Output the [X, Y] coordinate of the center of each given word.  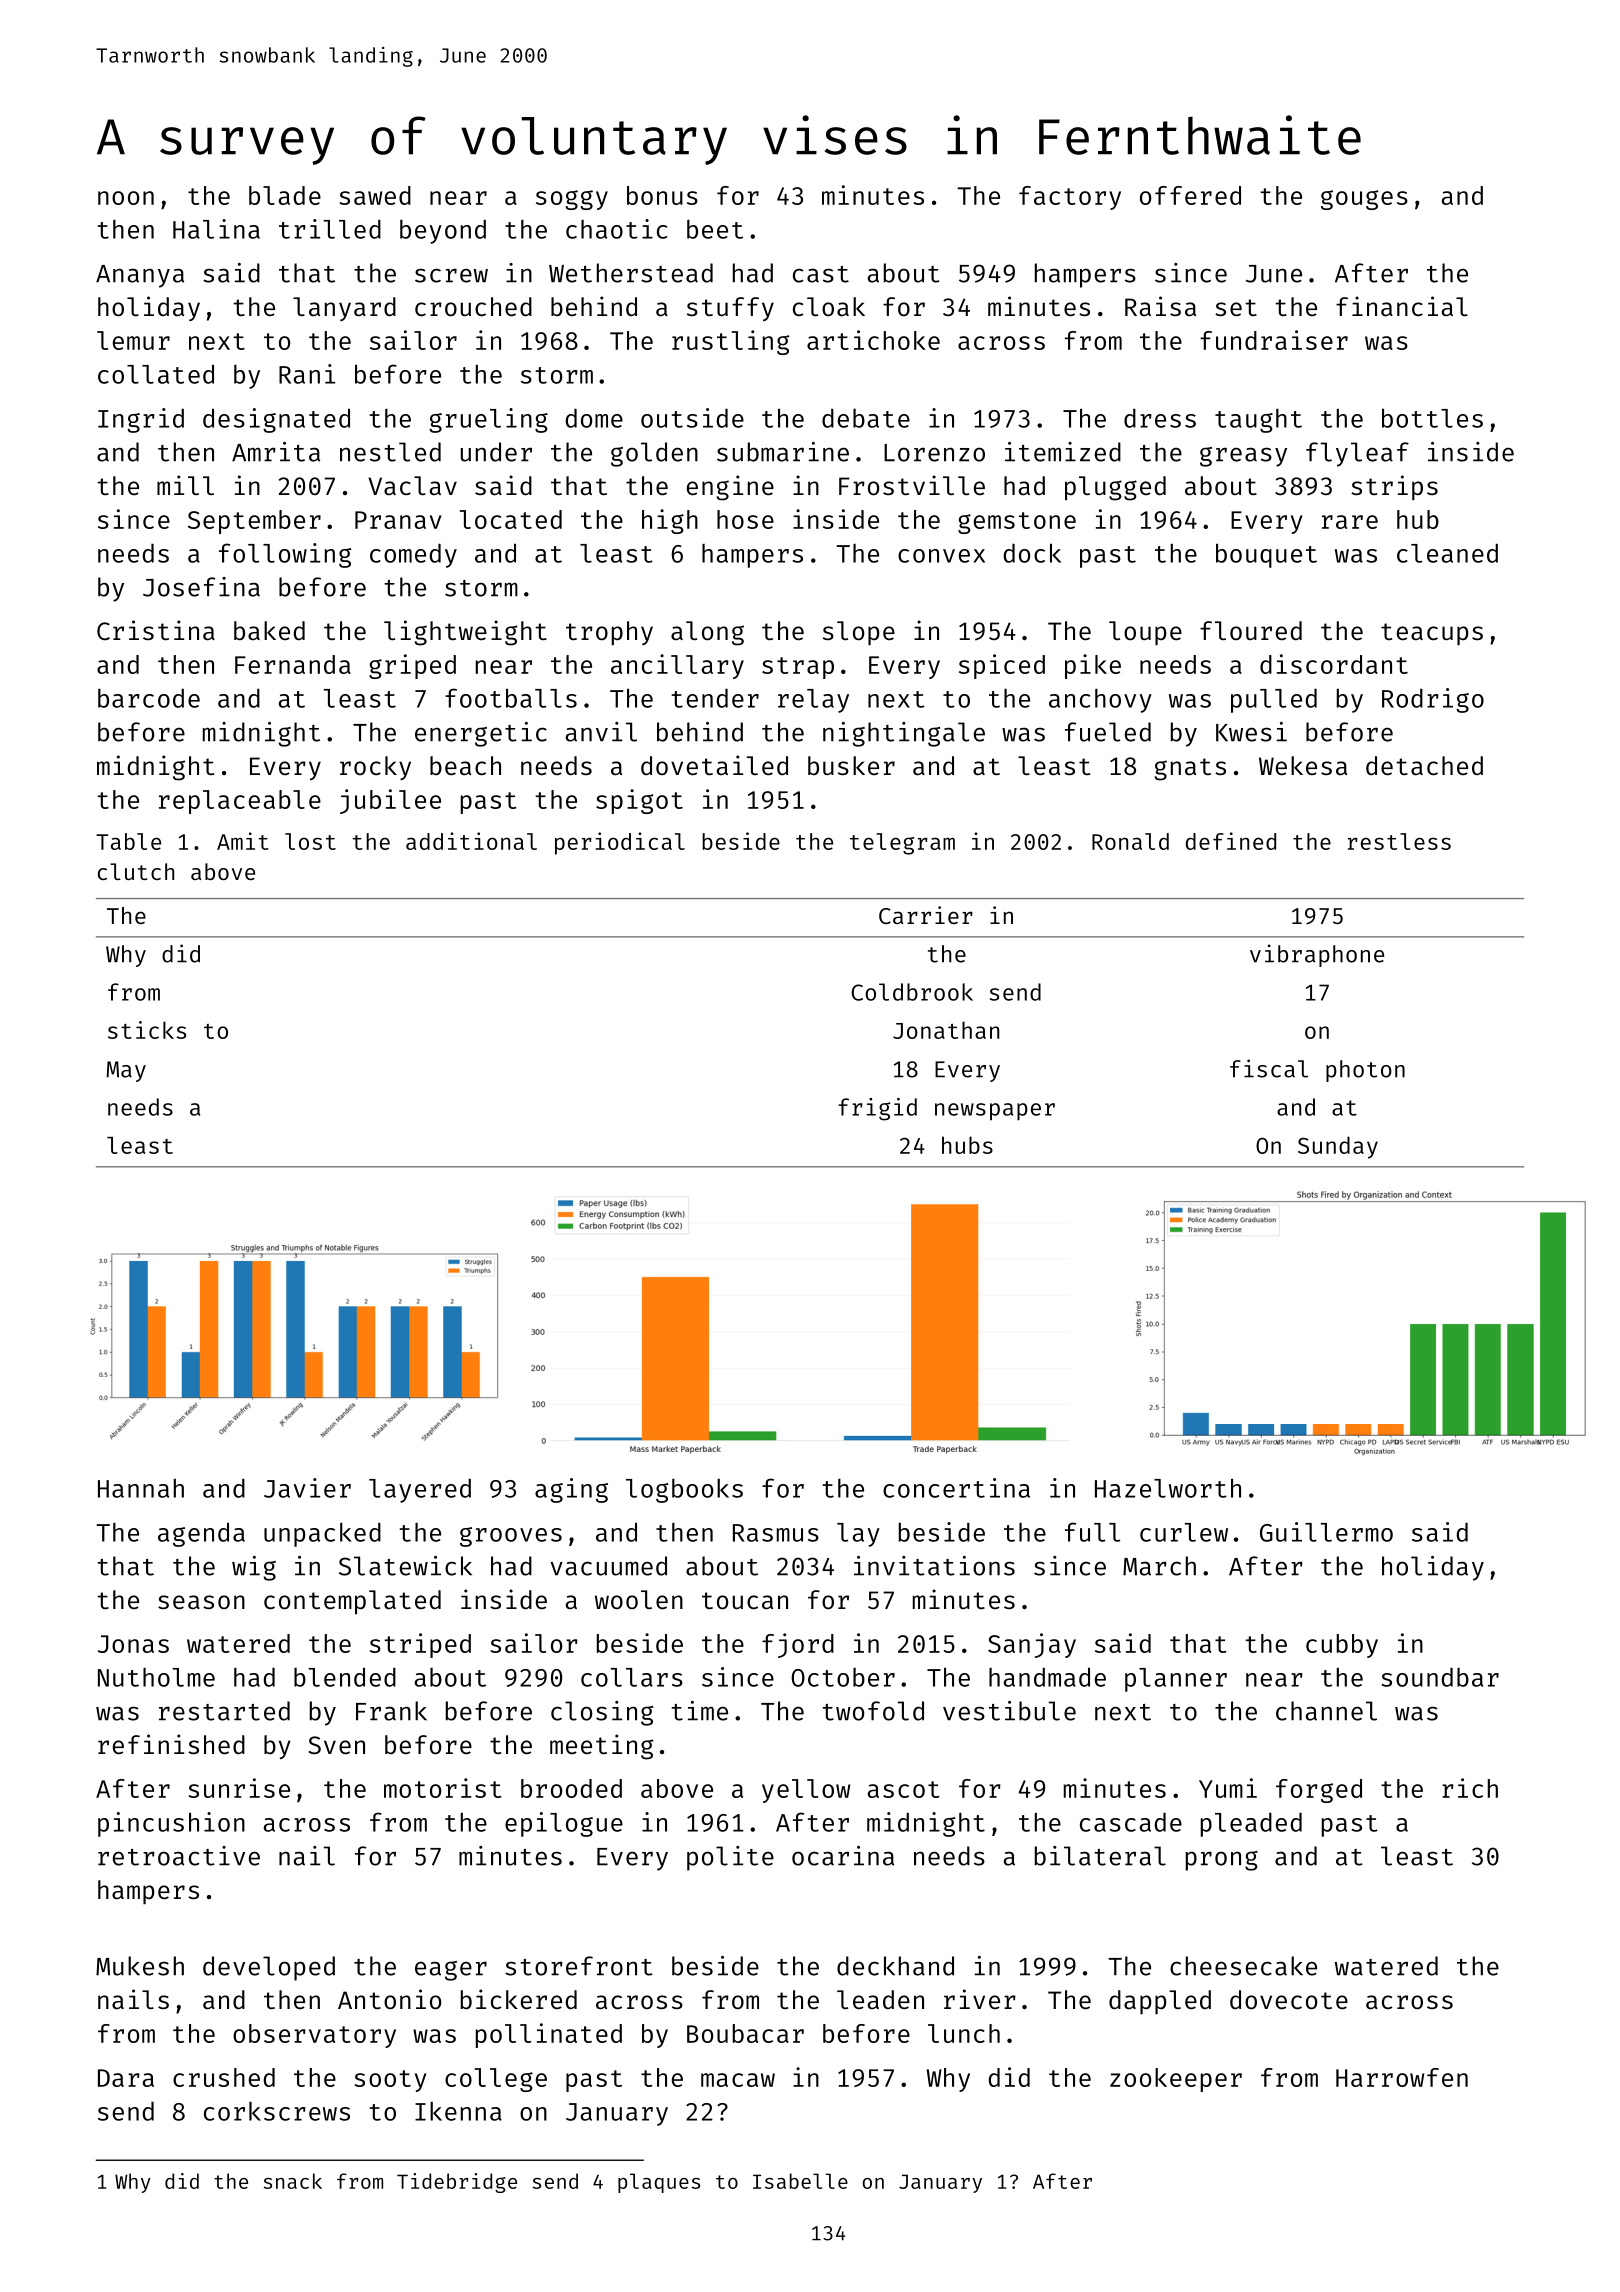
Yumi [1228, 1788]
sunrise [239, 1788]
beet [715, 229]
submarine [783, 452]
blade [285, 195]
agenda [201, 1534]
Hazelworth [1168, 1488]
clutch [136, 871]
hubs [967, 1145]
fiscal [1269, 1068]
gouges [1364, 200]
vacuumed [608, 1566]
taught [1258, 421]
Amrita [276, 452]
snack [293, 2181]
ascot [903, 1789]
